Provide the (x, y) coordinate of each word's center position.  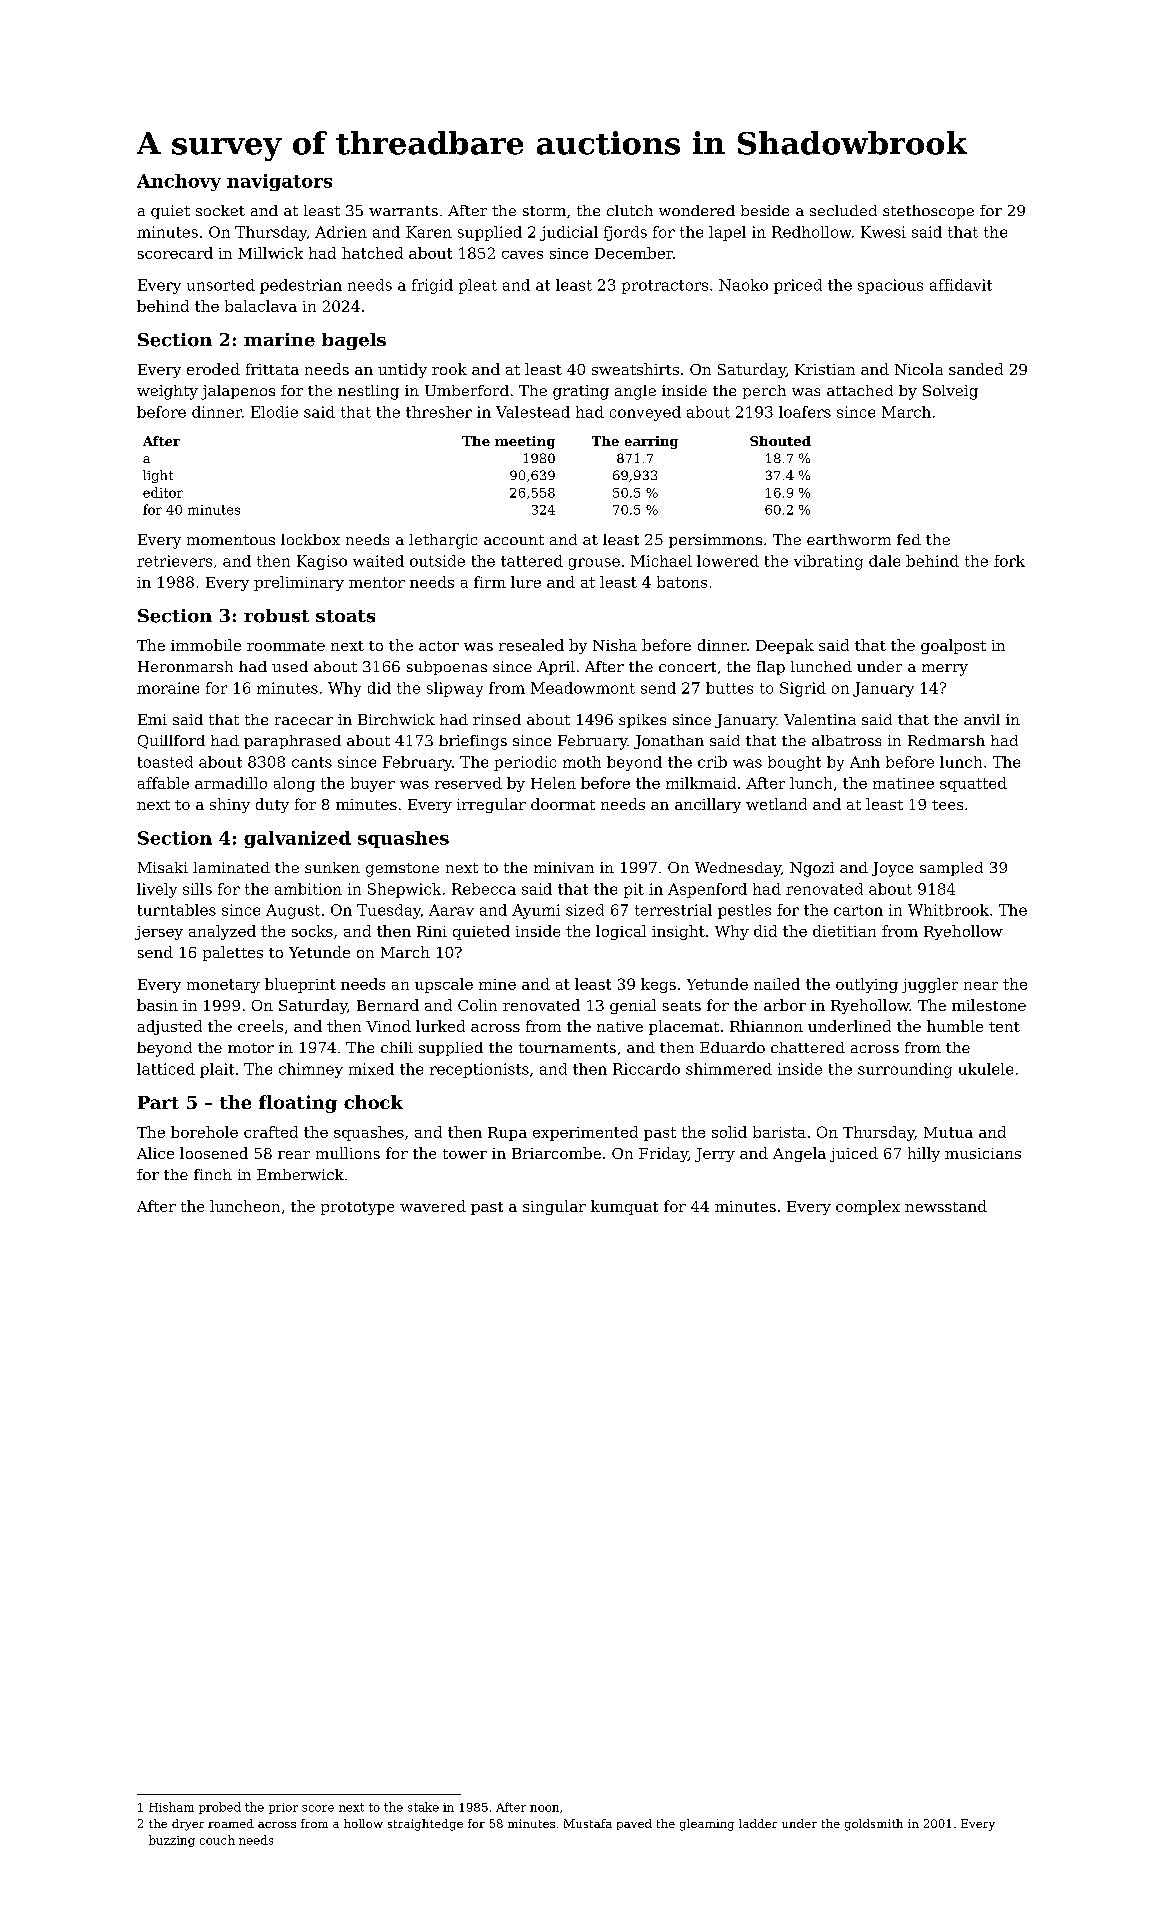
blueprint (300, 985)
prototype (357, 1208)
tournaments (567, 1048)
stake (423, 1807)
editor (163, 492)
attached (860, 390)
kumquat (624, 1207)
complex (868, 1207)
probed (220, 1808)
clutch (630, 210)
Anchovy (179, 182)
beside (765, 210)
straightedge (425, 1825)
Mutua (948, 1132)
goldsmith (874, 1825)
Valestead (533, 412)
